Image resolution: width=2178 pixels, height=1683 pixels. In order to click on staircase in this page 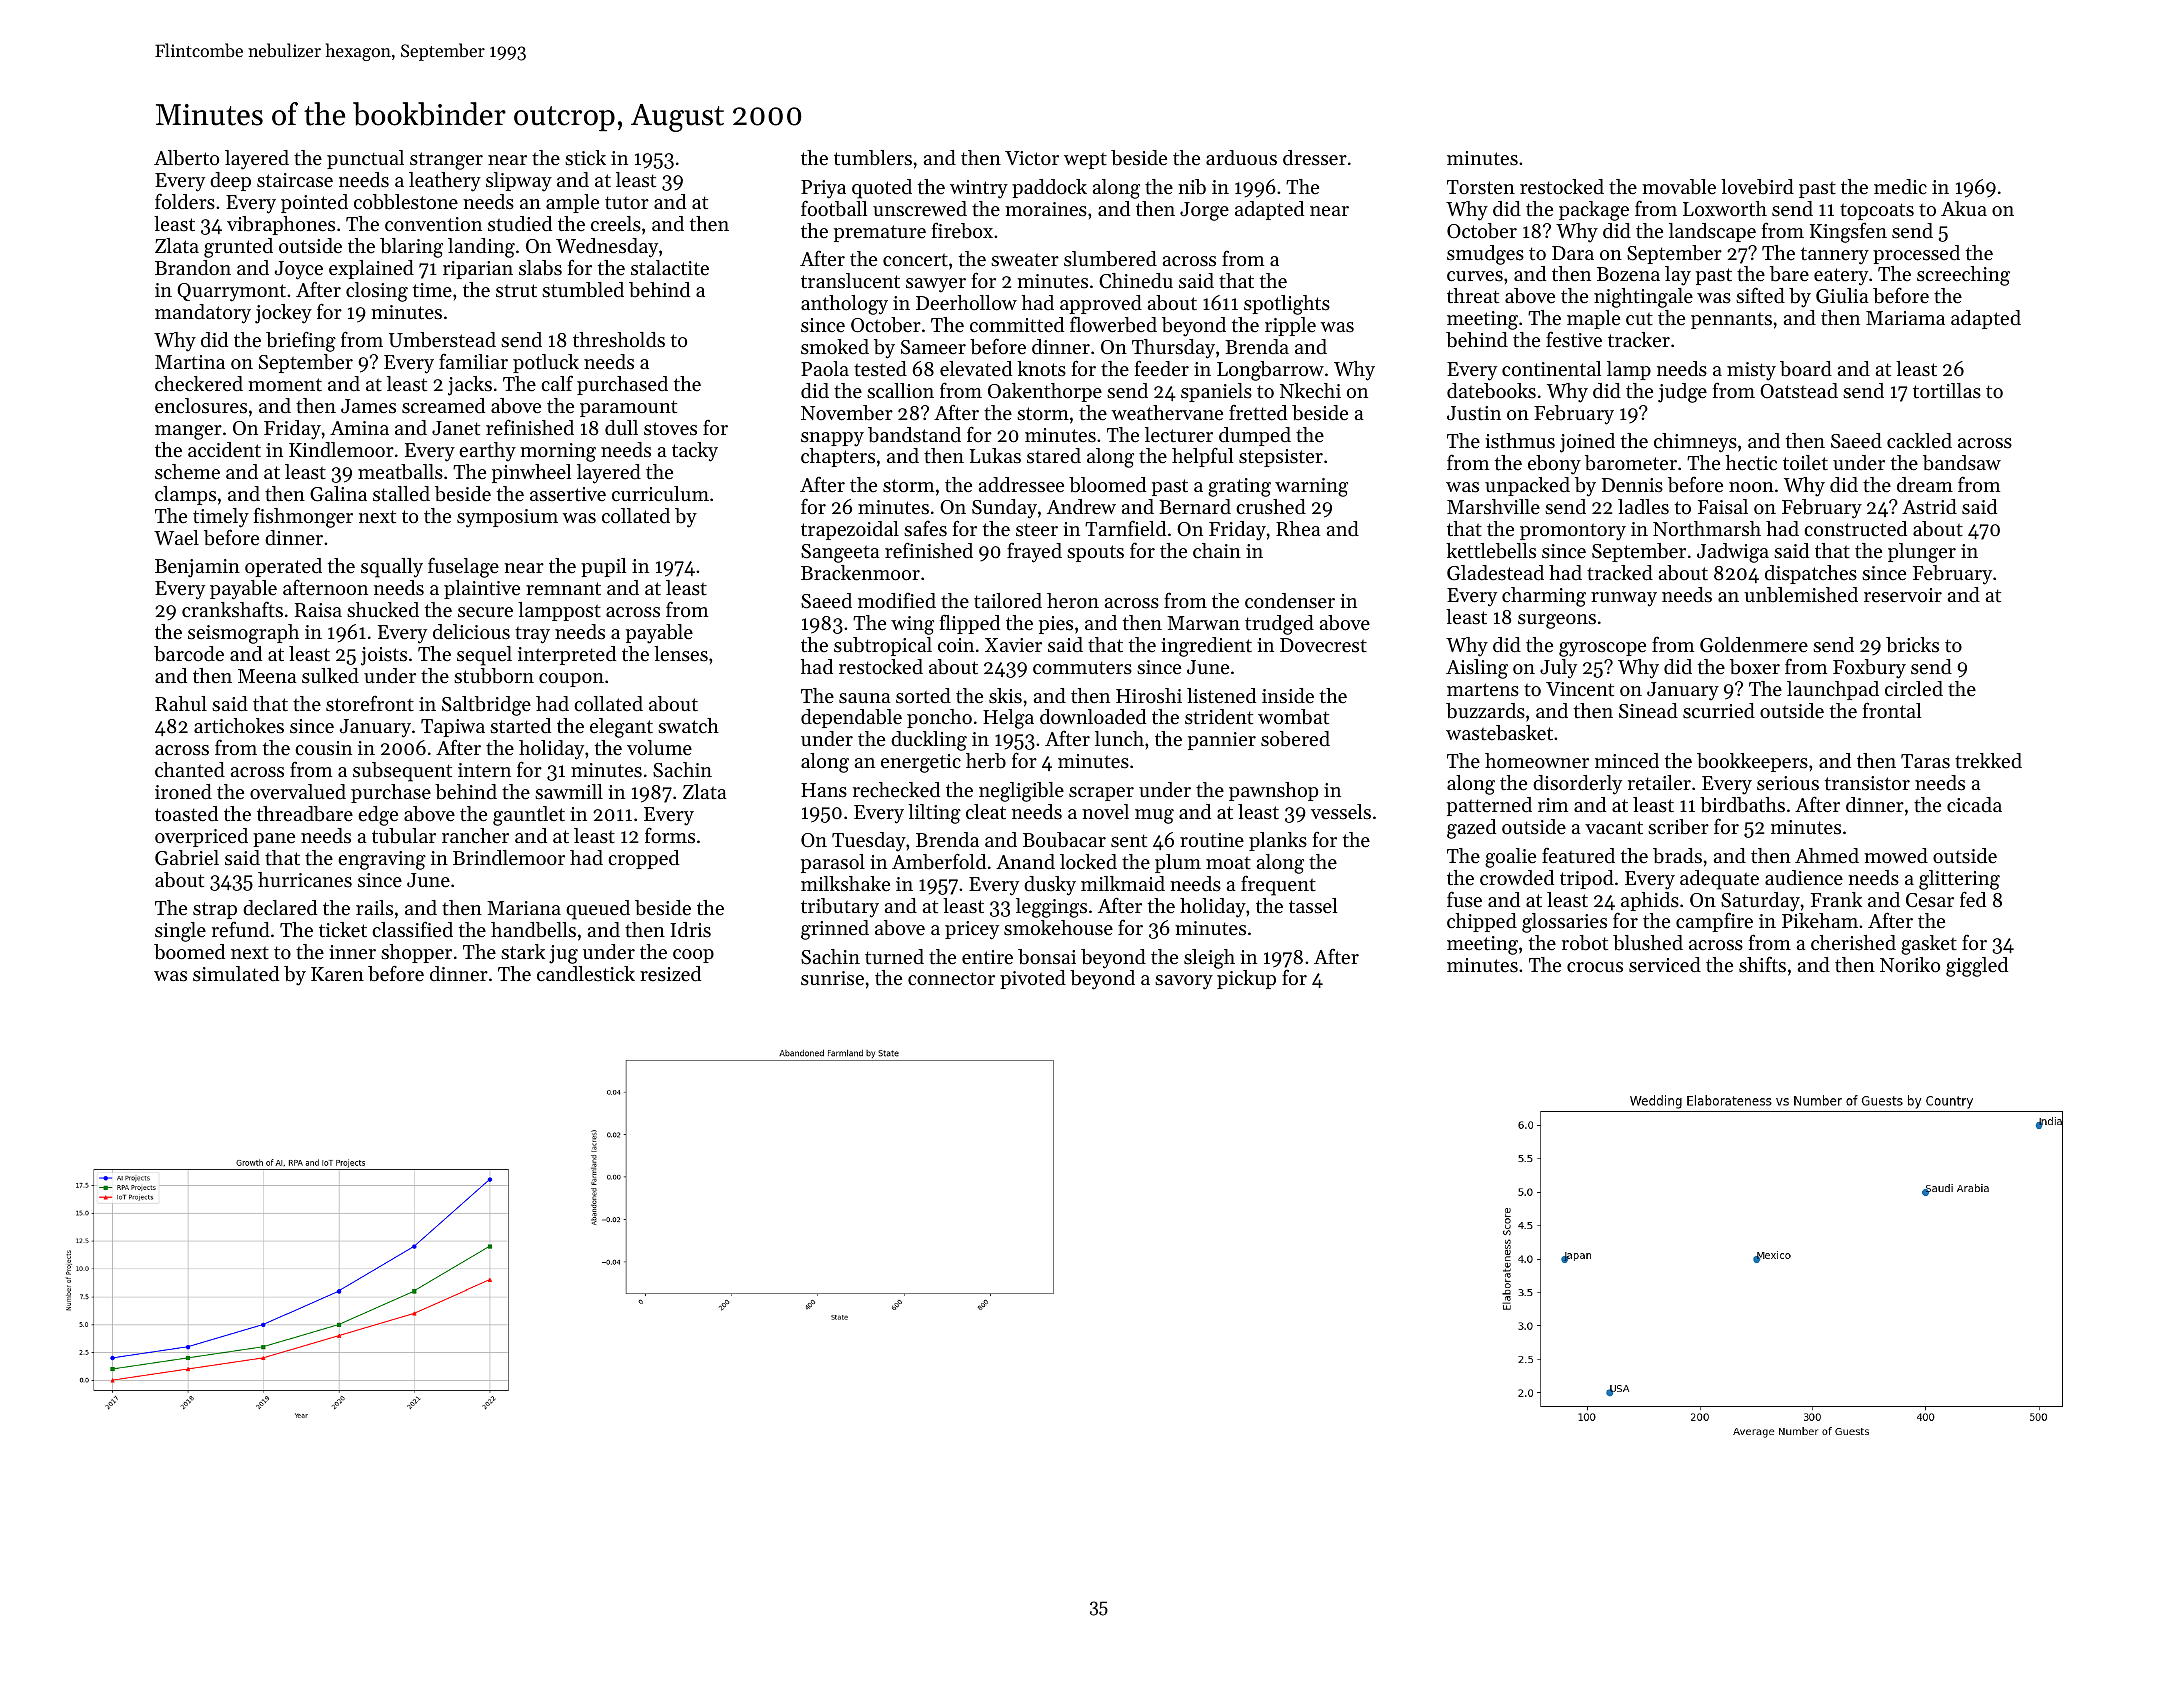, I will do `click(295, 180)`.
